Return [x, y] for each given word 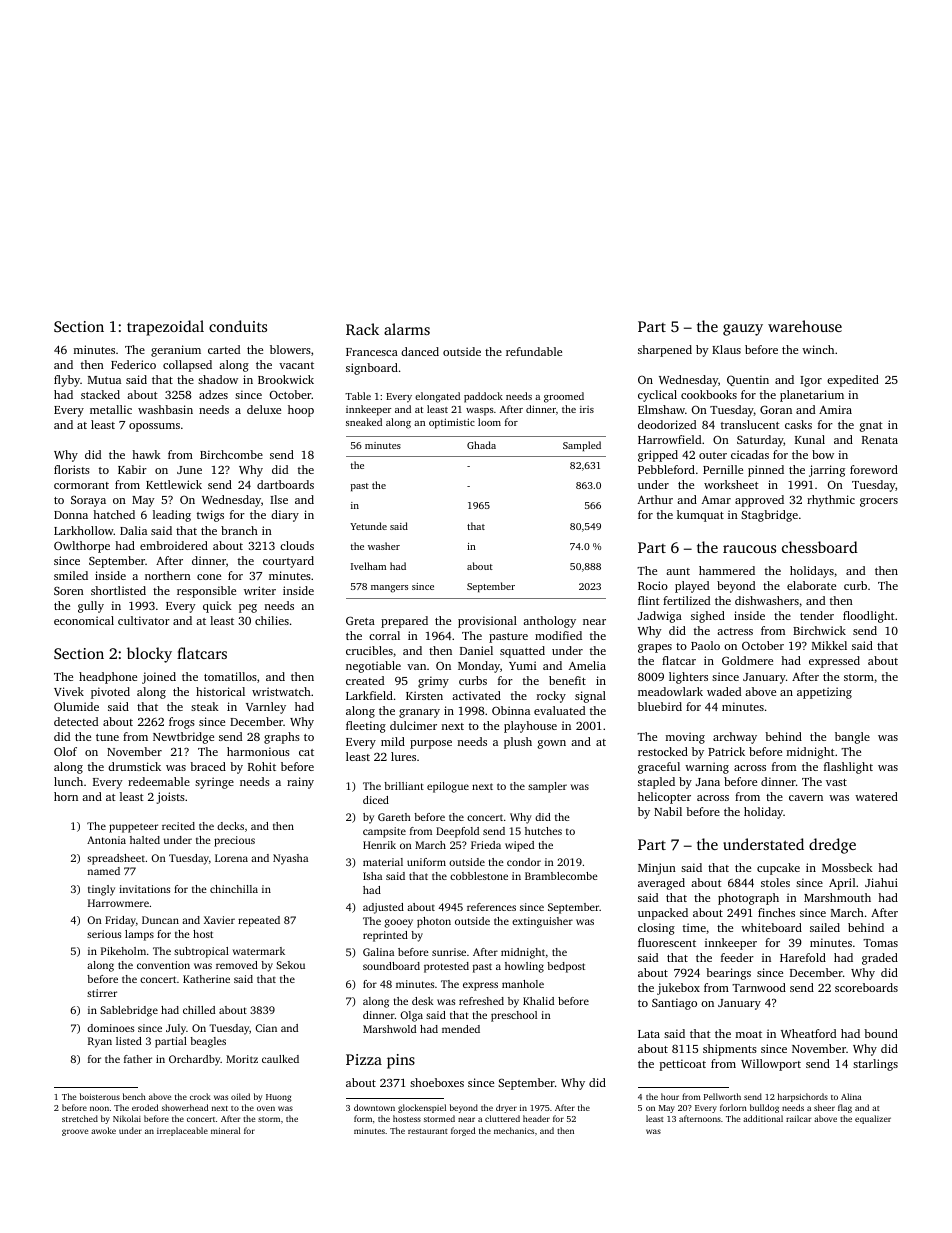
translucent [750, 424]
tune [107, 737]
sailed [825, 927]
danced [420, 351]
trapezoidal [165, 328]
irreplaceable [182, 1131]
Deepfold [457, 832]
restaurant [428, 1131]
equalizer [873, 1119]
